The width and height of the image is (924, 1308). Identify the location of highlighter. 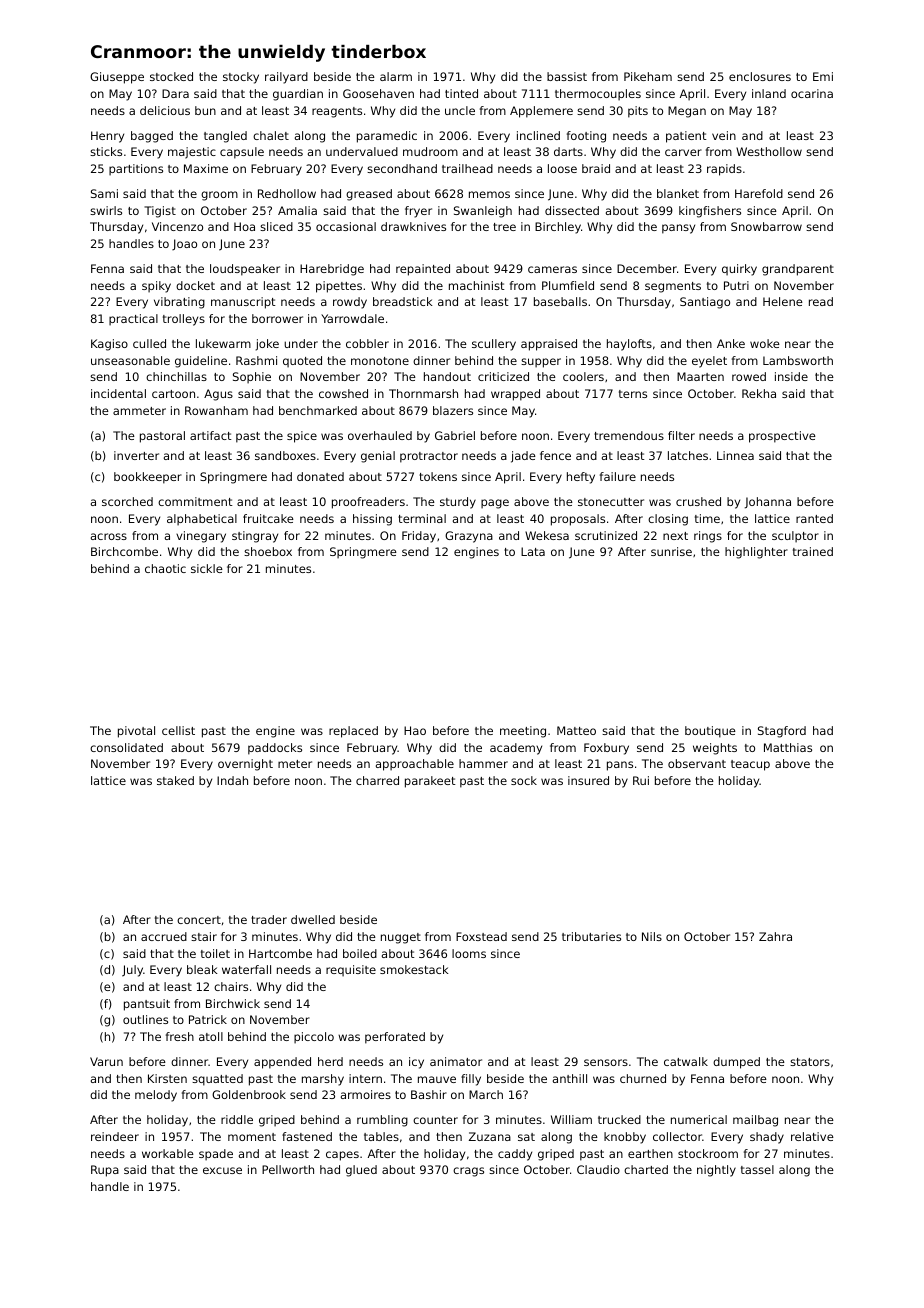
(756, 553).
